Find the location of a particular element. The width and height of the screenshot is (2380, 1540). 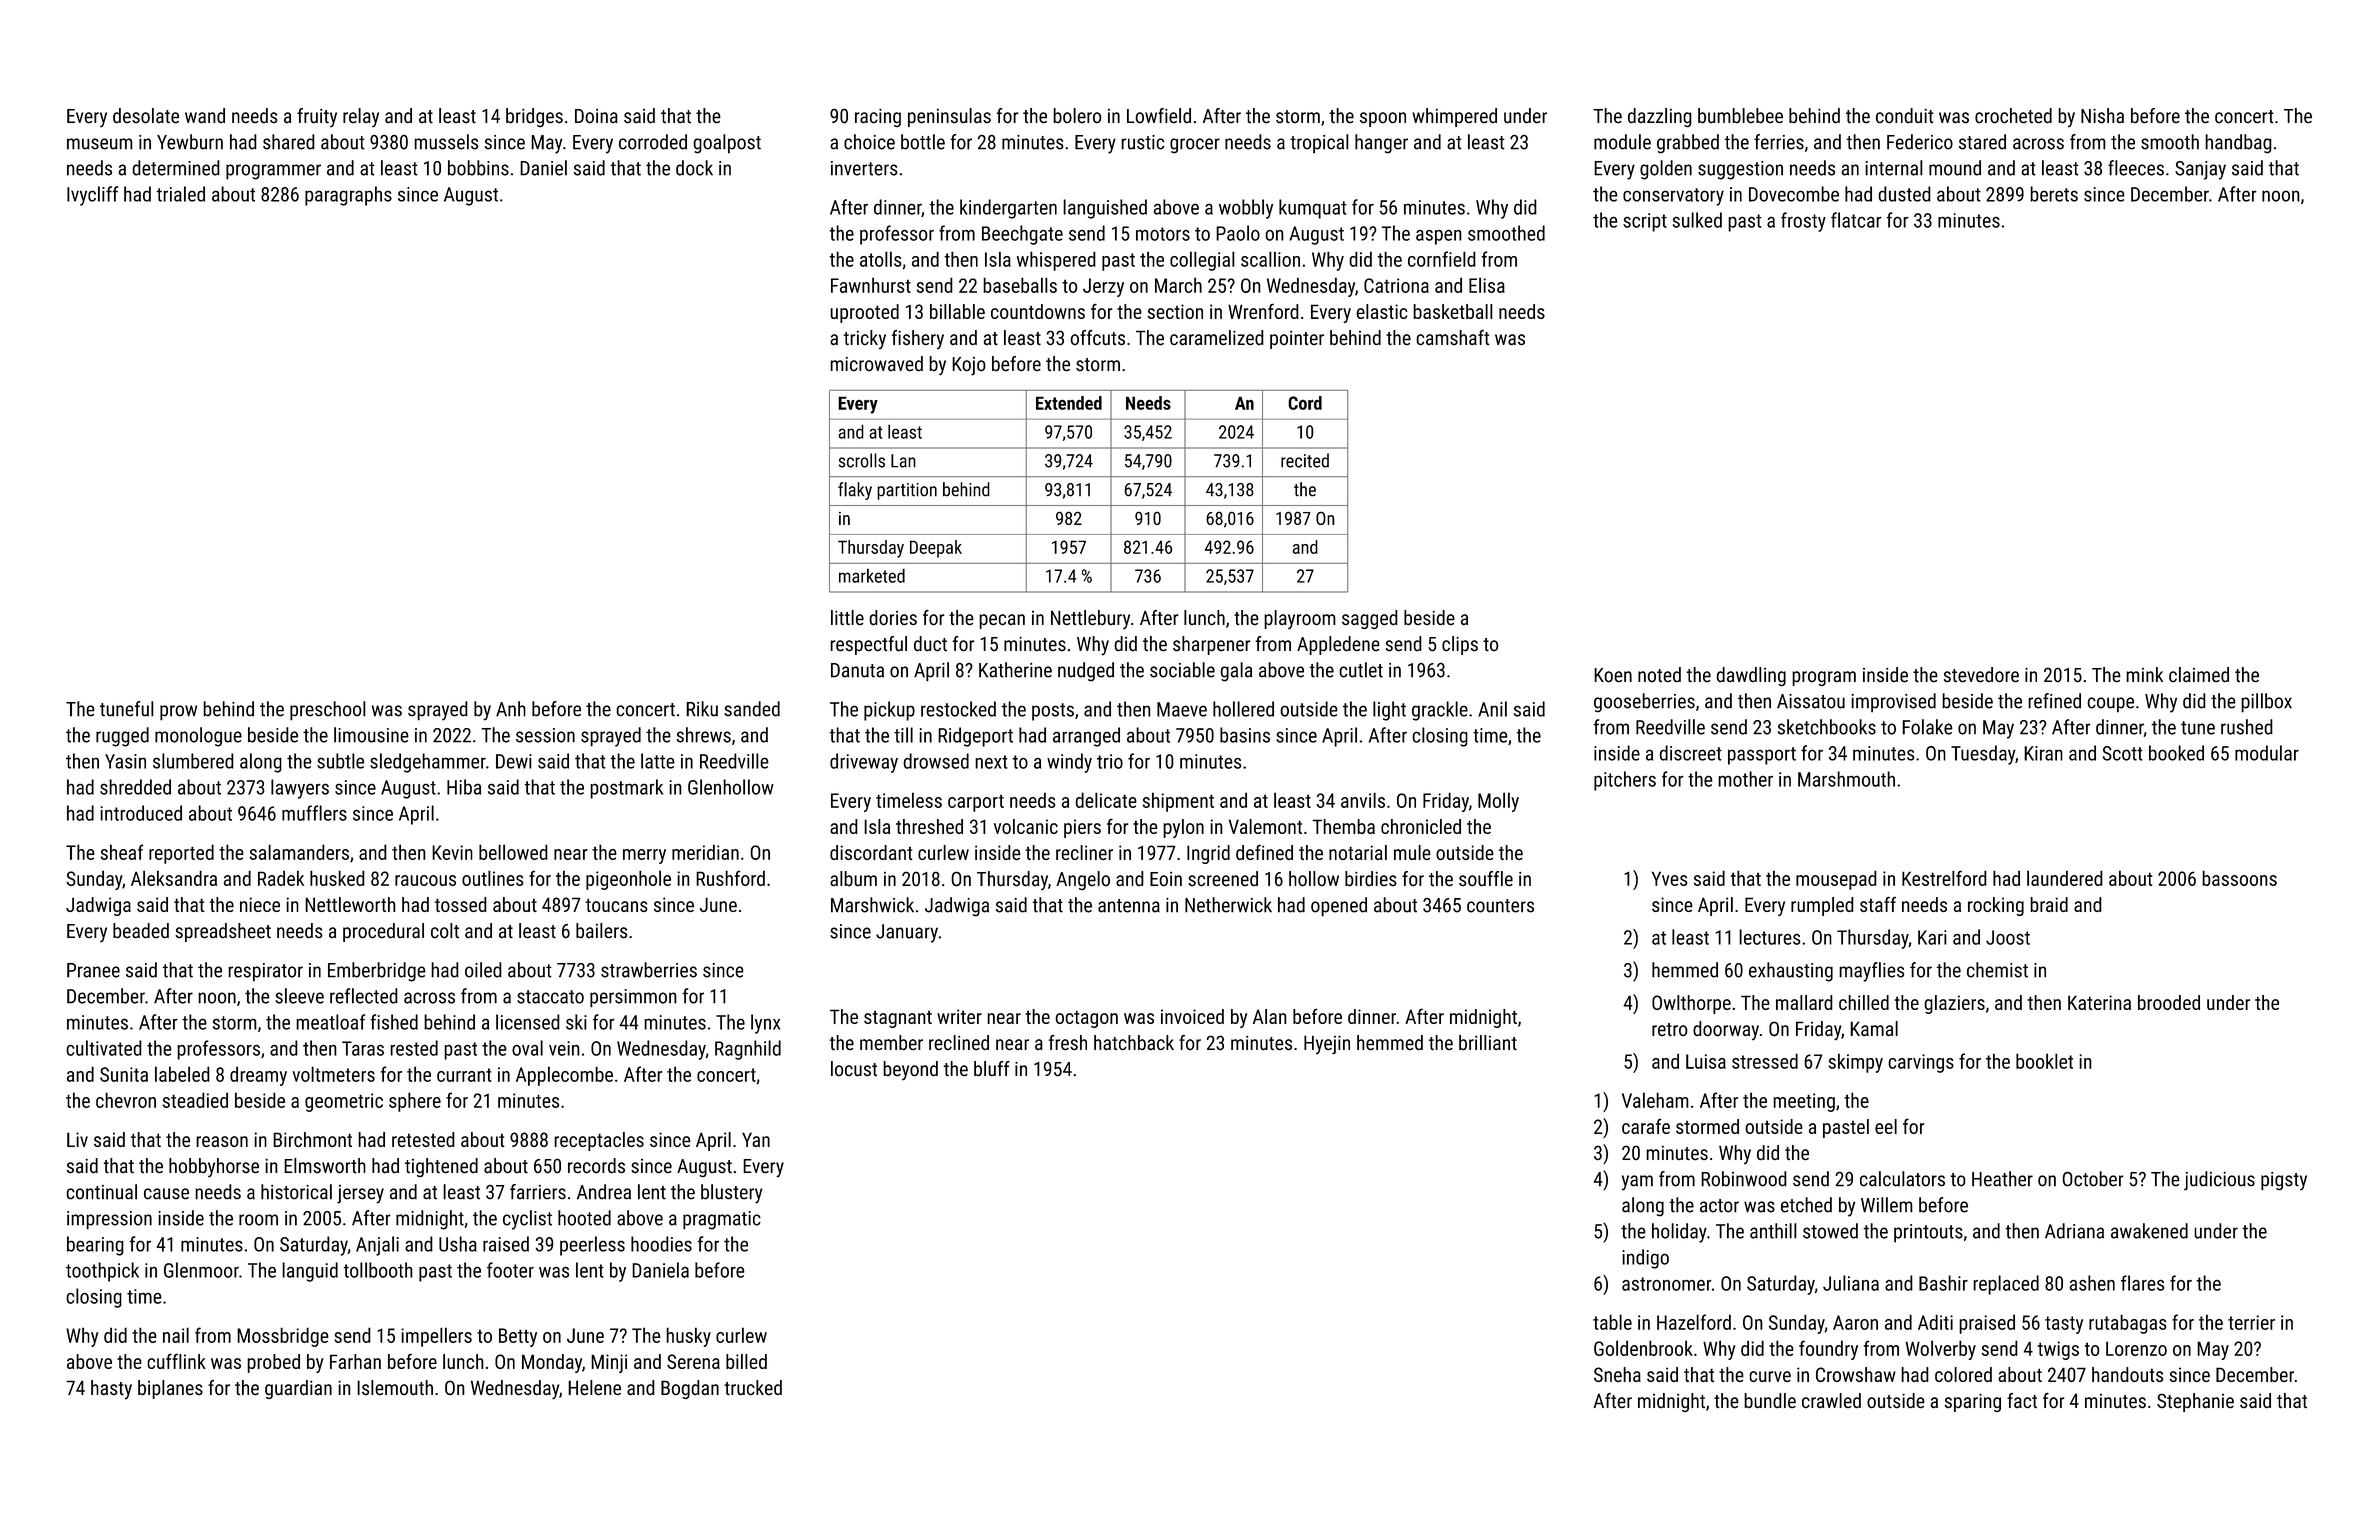

racing is located at coordinates (878, 118).
